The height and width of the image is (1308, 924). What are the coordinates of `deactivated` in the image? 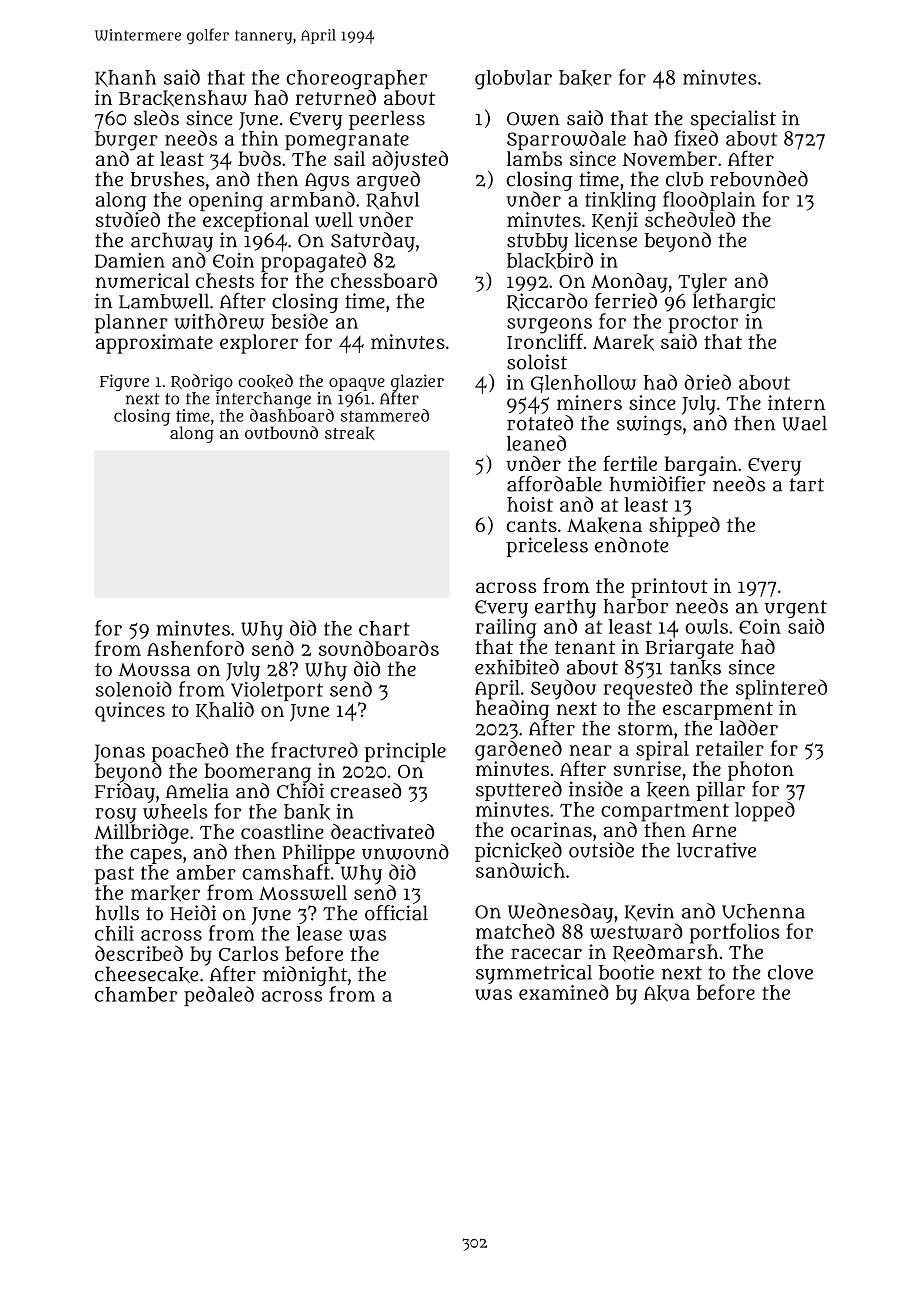 It's located at (382, 831).
